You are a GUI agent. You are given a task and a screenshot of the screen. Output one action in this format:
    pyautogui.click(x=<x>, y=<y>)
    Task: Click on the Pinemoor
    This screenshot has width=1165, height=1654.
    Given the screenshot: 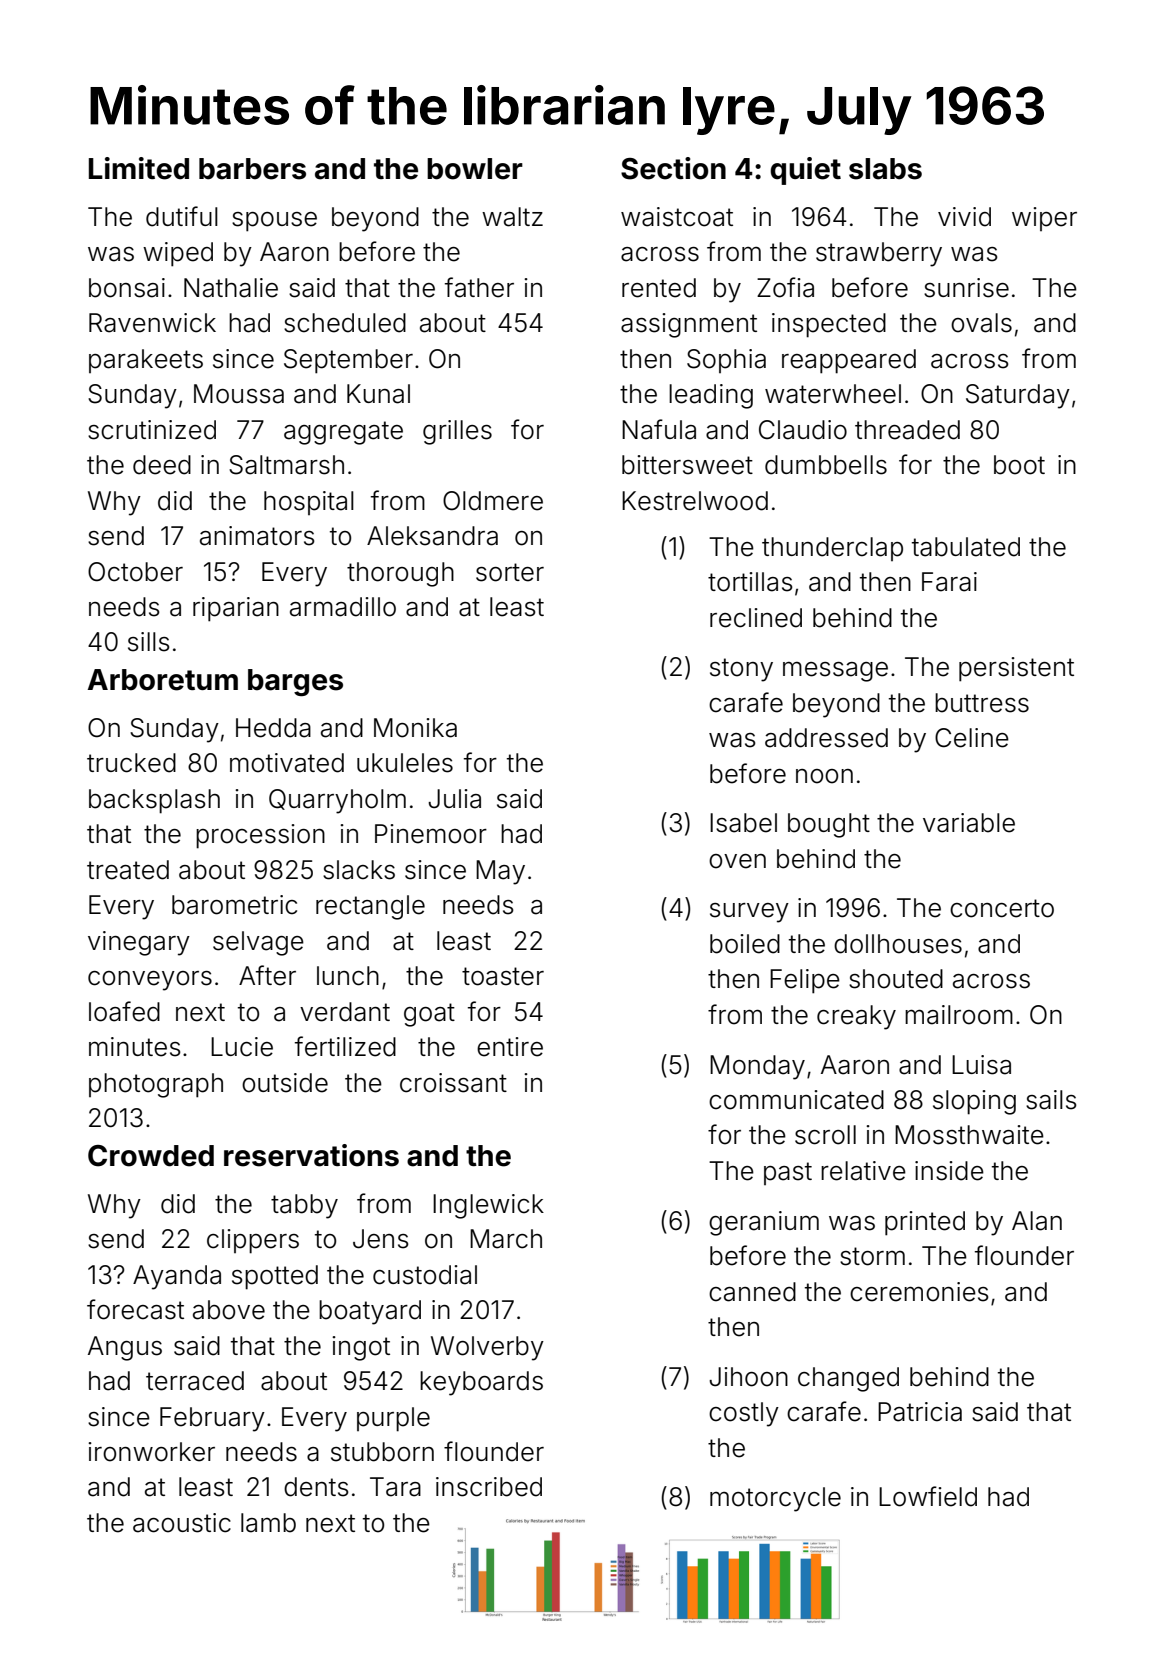 What is the action you would take?
    pyautogui.click(x=431, y=834)
